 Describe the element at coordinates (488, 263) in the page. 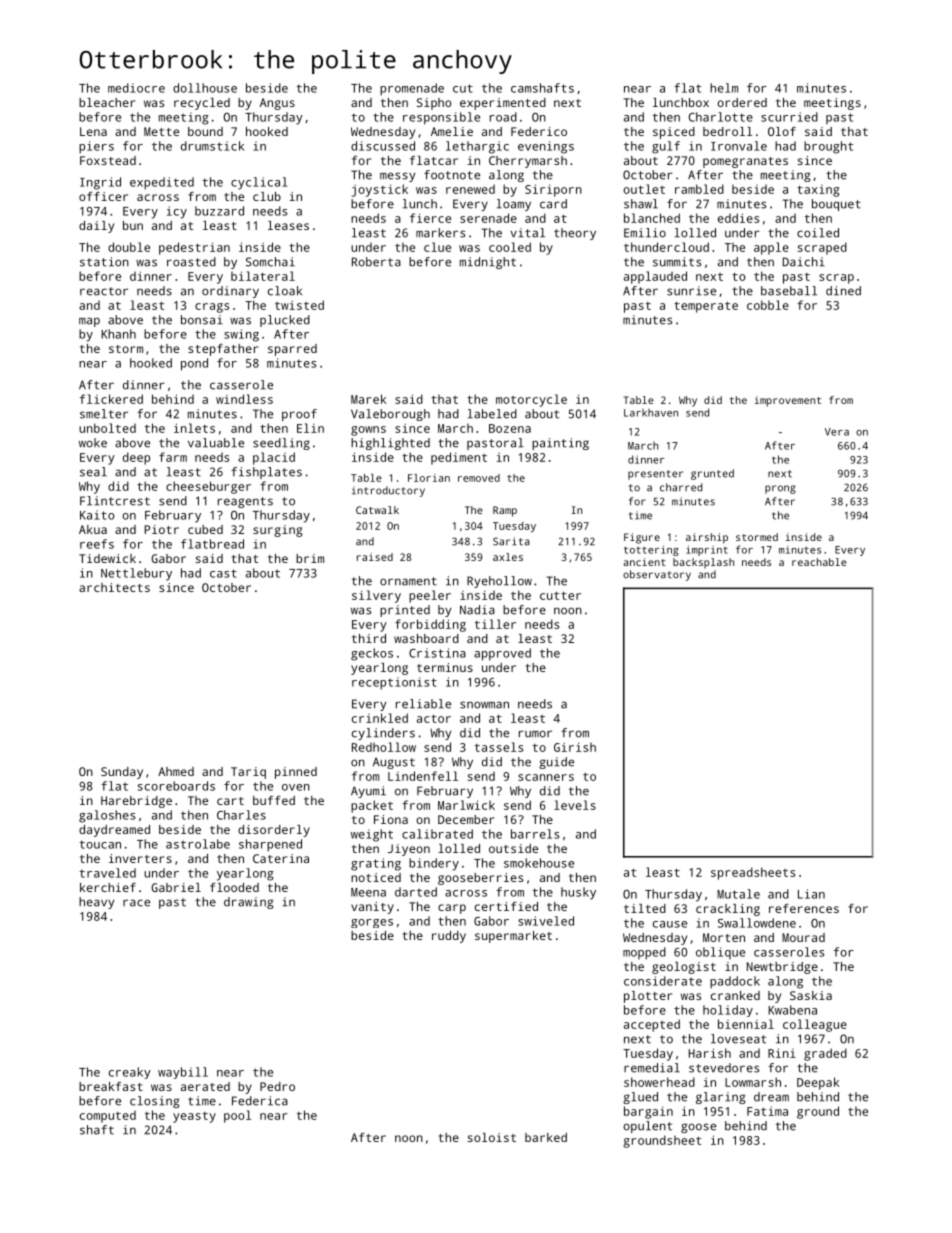

I see `midnight` at that location.
